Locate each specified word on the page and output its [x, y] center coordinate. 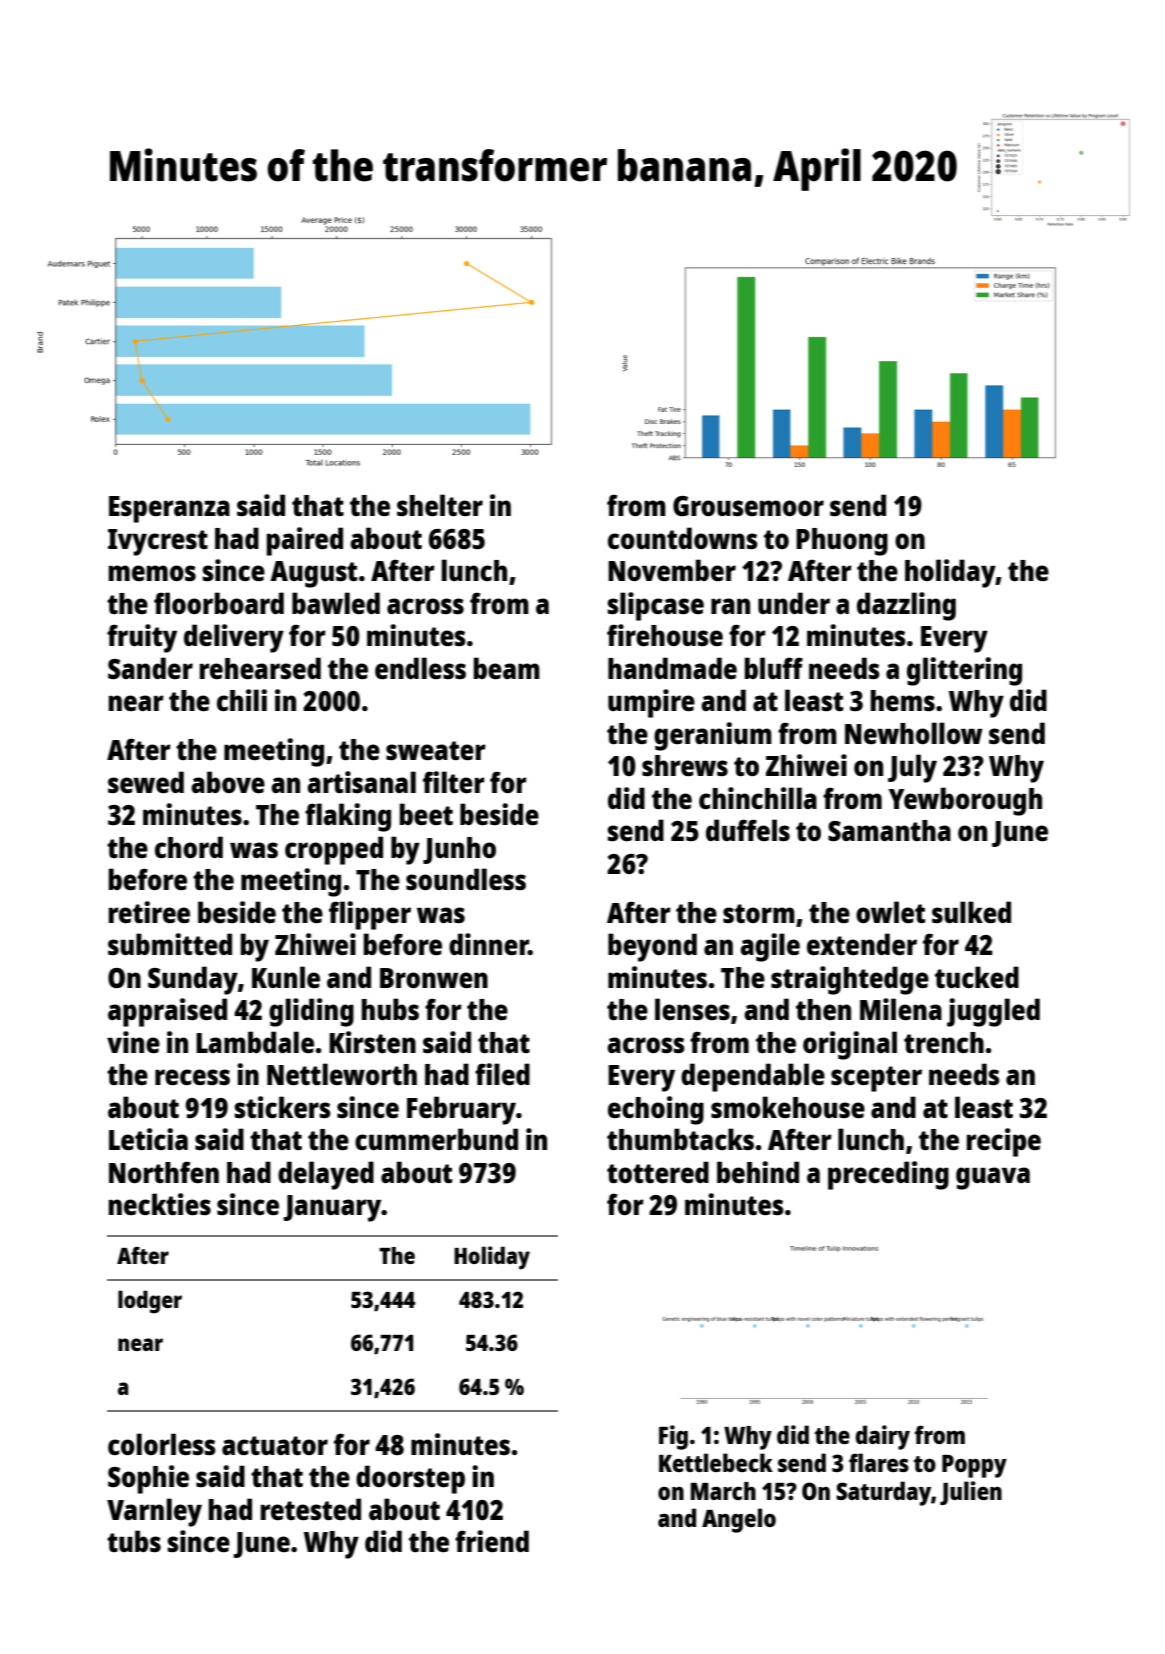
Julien [971, 1493]
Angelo [739, 1520]
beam [507, 668]
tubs [134, 1541]
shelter [440, 505]
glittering [964, 671]
